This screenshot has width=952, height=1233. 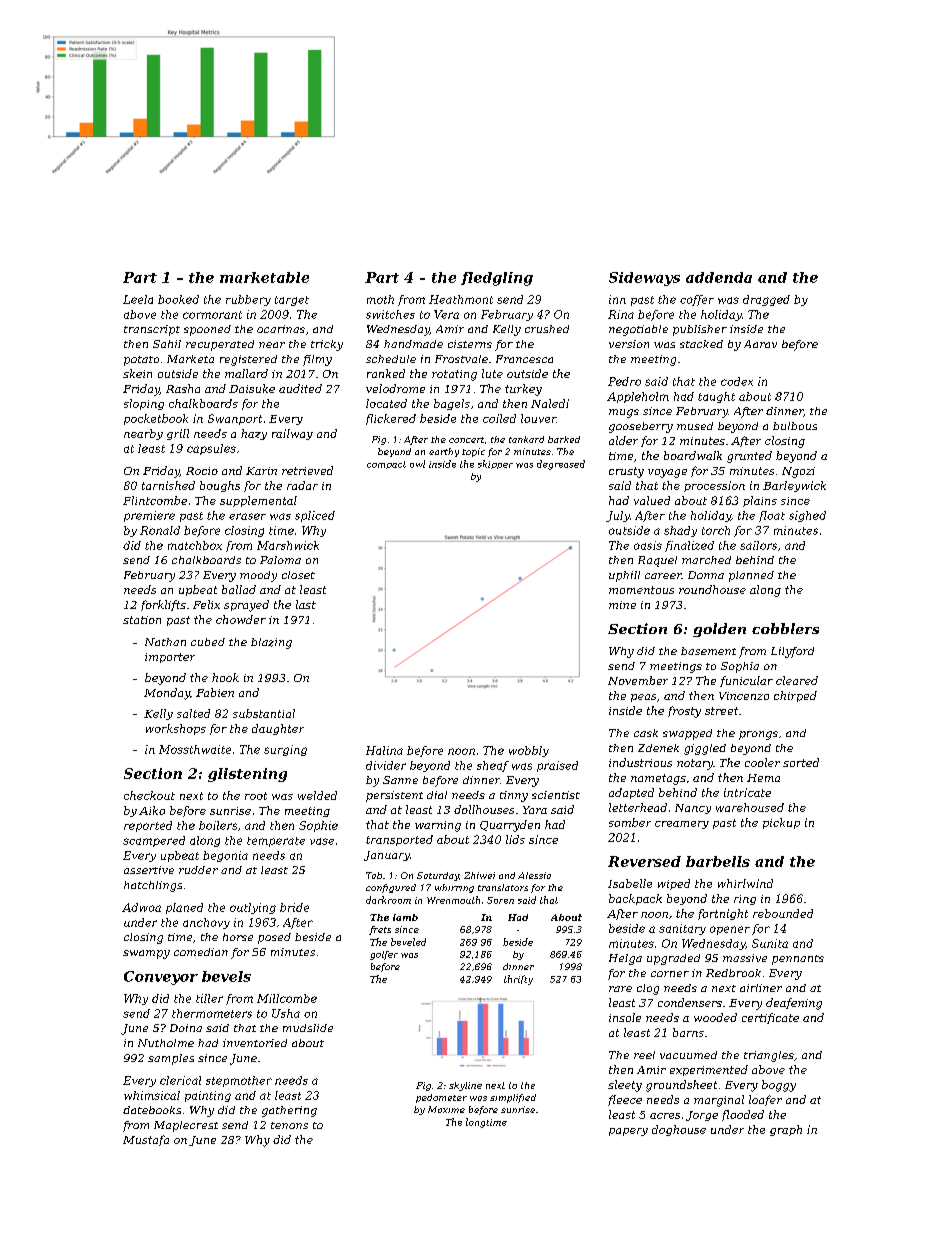 What do you see at coordinates (718, 861) in the screenshot?
I see `barbells` at bounding box center [718, 861].
